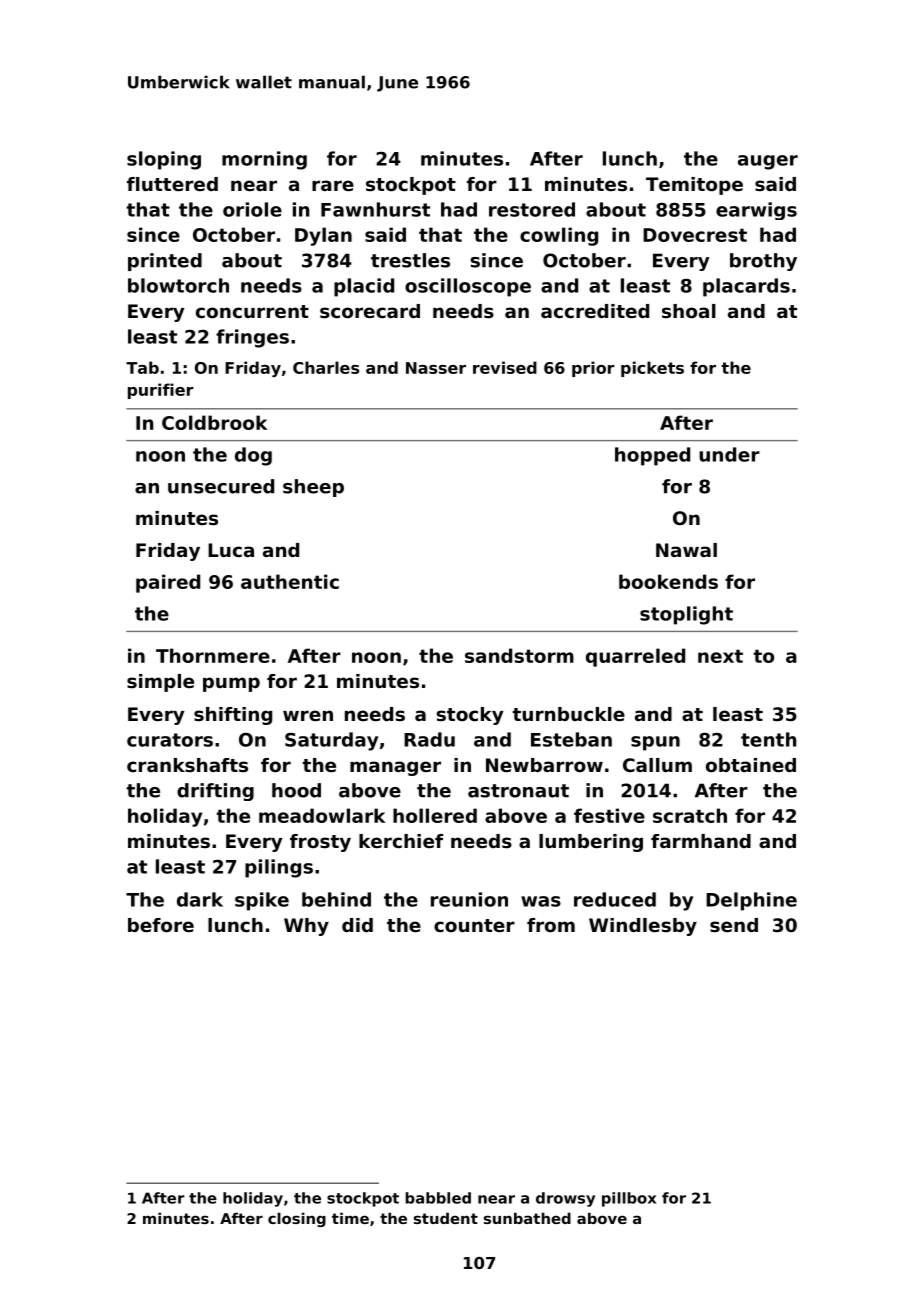  Describe the element at coordinates (734, 925) in the image. I see `send` at that location.
